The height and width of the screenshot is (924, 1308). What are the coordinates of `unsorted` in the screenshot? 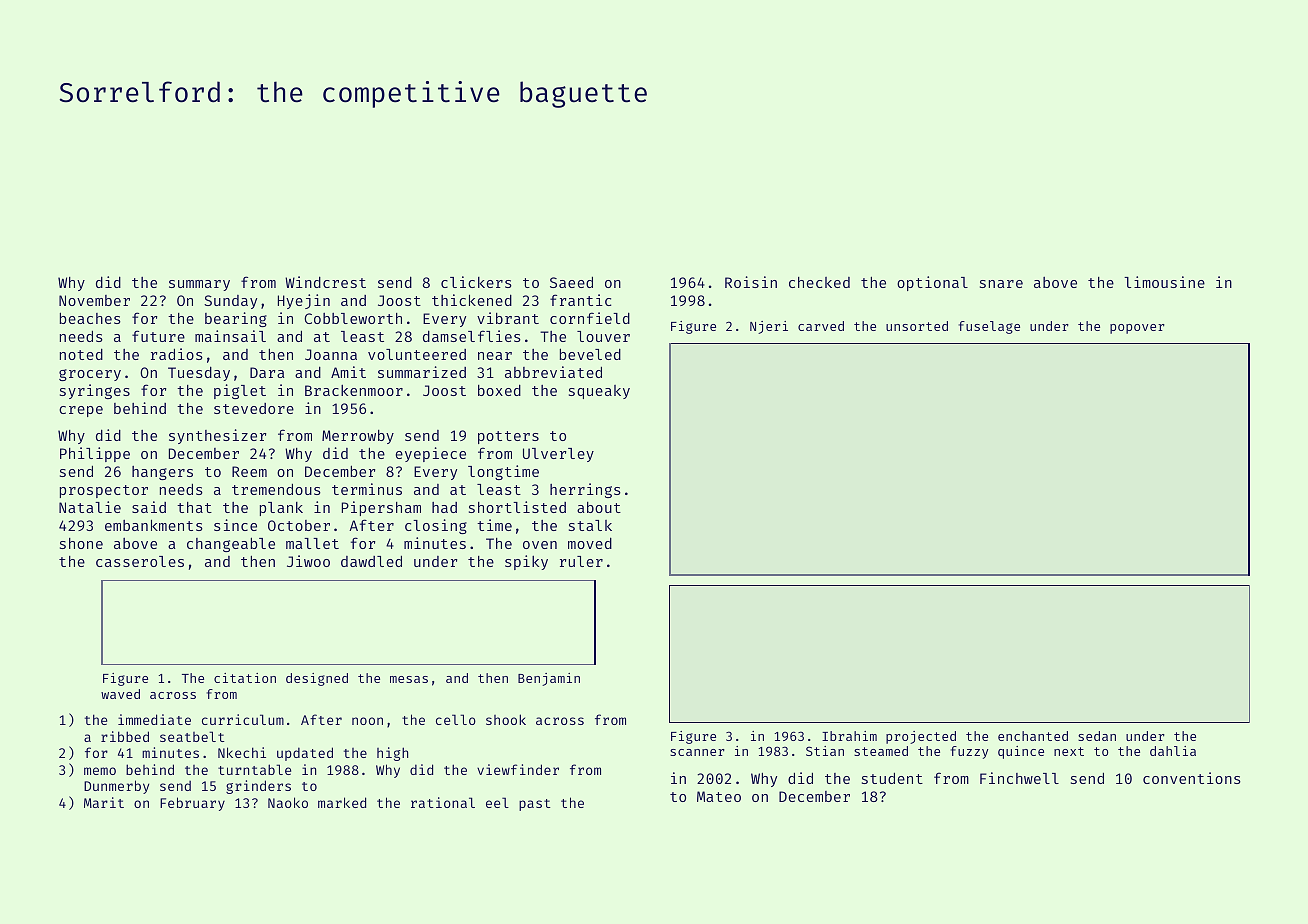 It's located at (917, 326).
